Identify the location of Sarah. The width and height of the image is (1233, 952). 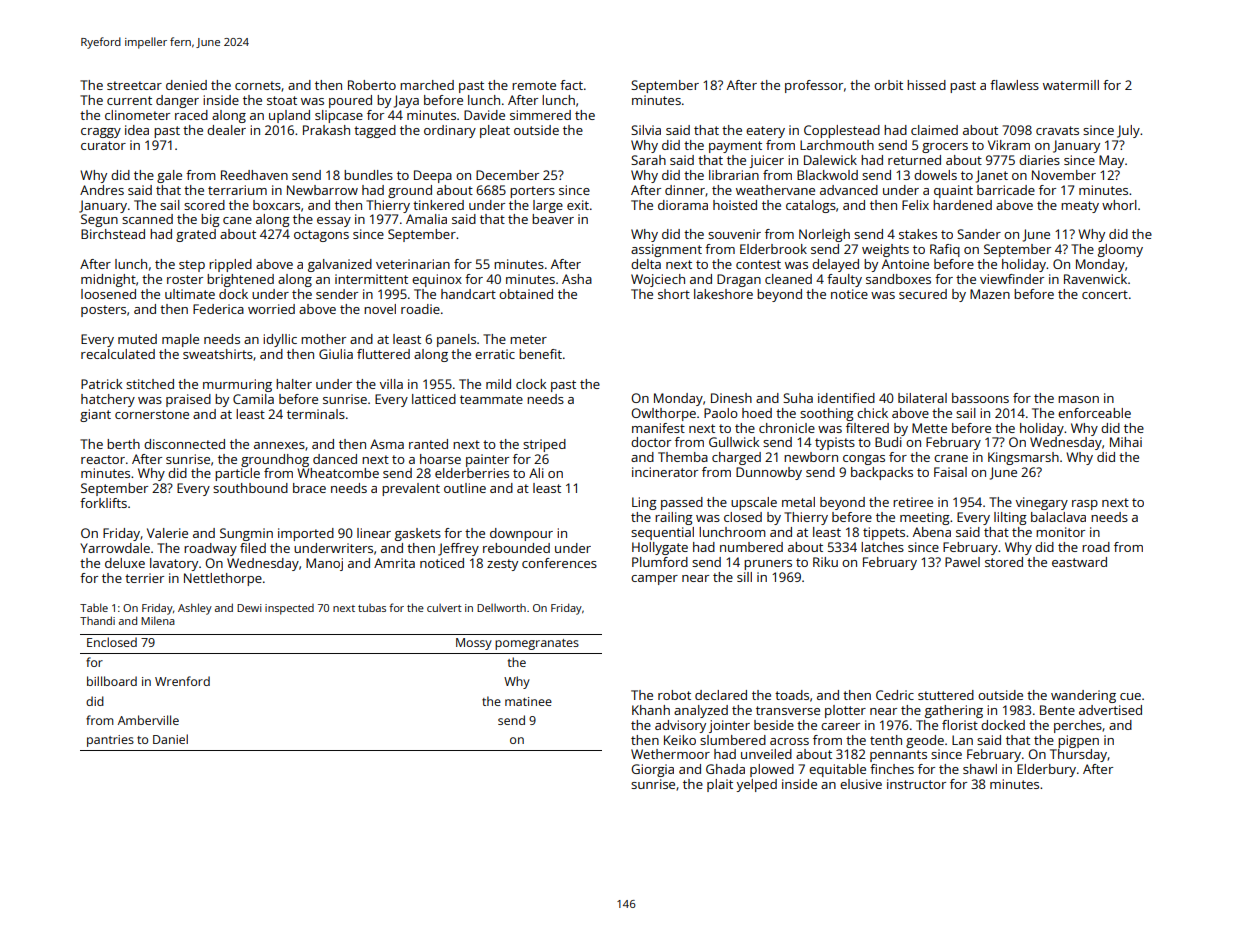
(648, 160).
